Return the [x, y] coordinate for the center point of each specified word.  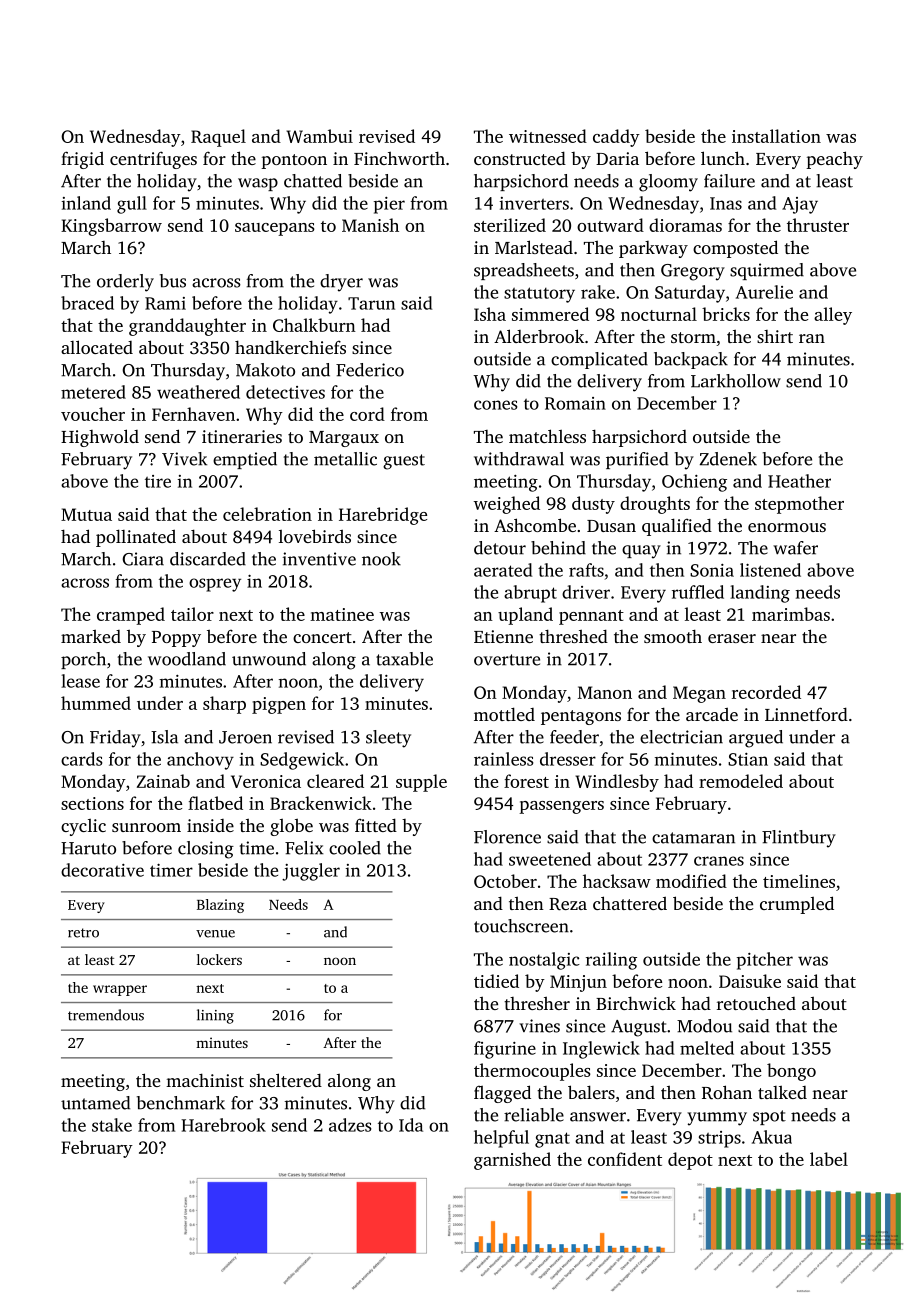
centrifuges [153, 160]
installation [776, 136]
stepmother [799, 505]
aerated [503, 570]
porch [83, 660]
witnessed [548, 136]
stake [112, 1125]
